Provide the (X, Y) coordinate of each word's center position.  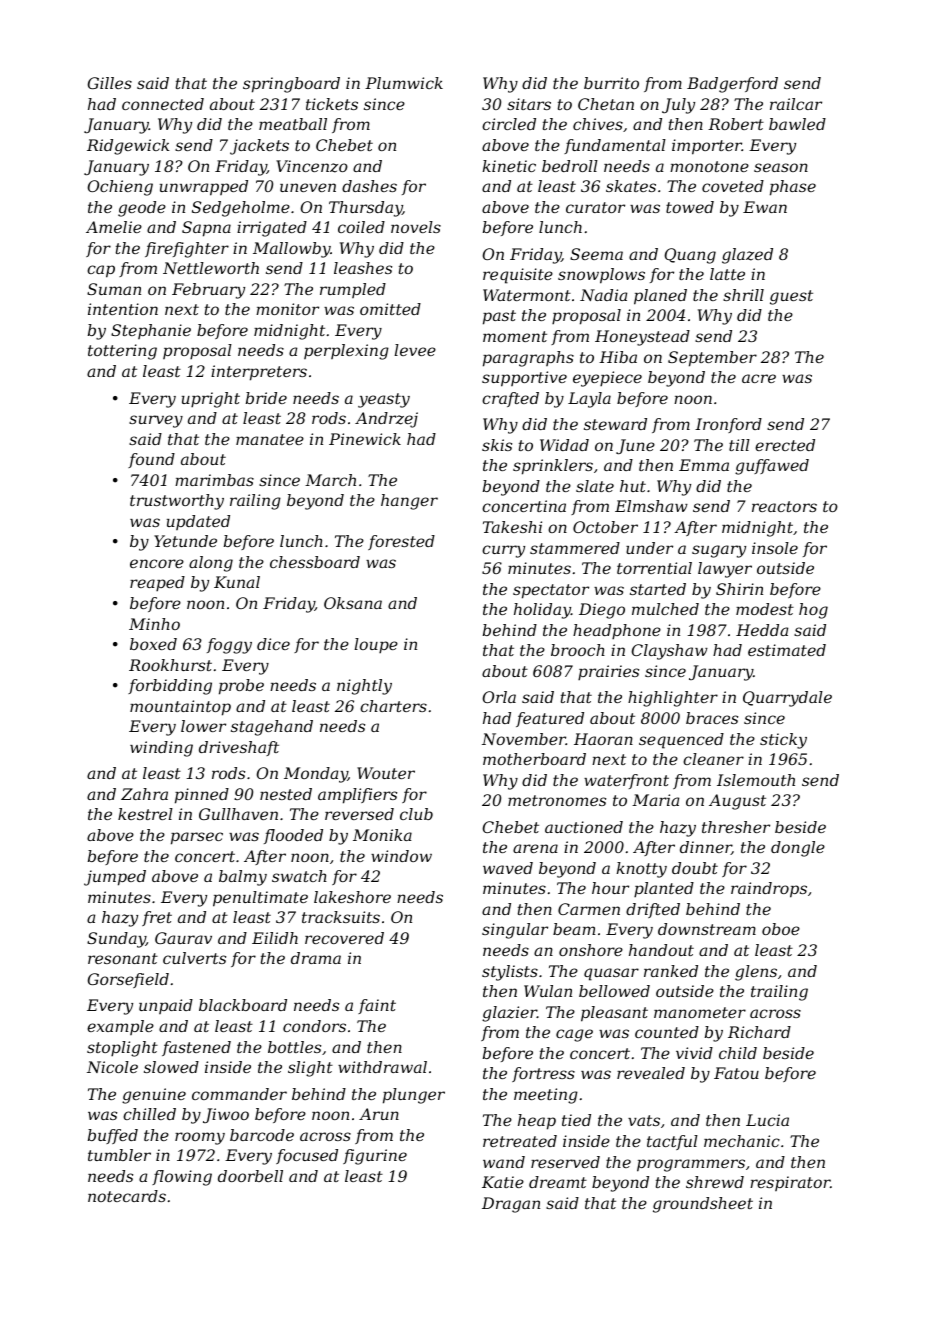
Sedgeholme (241, 209)
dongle (798, 849)
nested (286, 794)
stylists (510, 973)
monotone (709, 166)
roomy (200, 1138)
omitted (390, 309)
